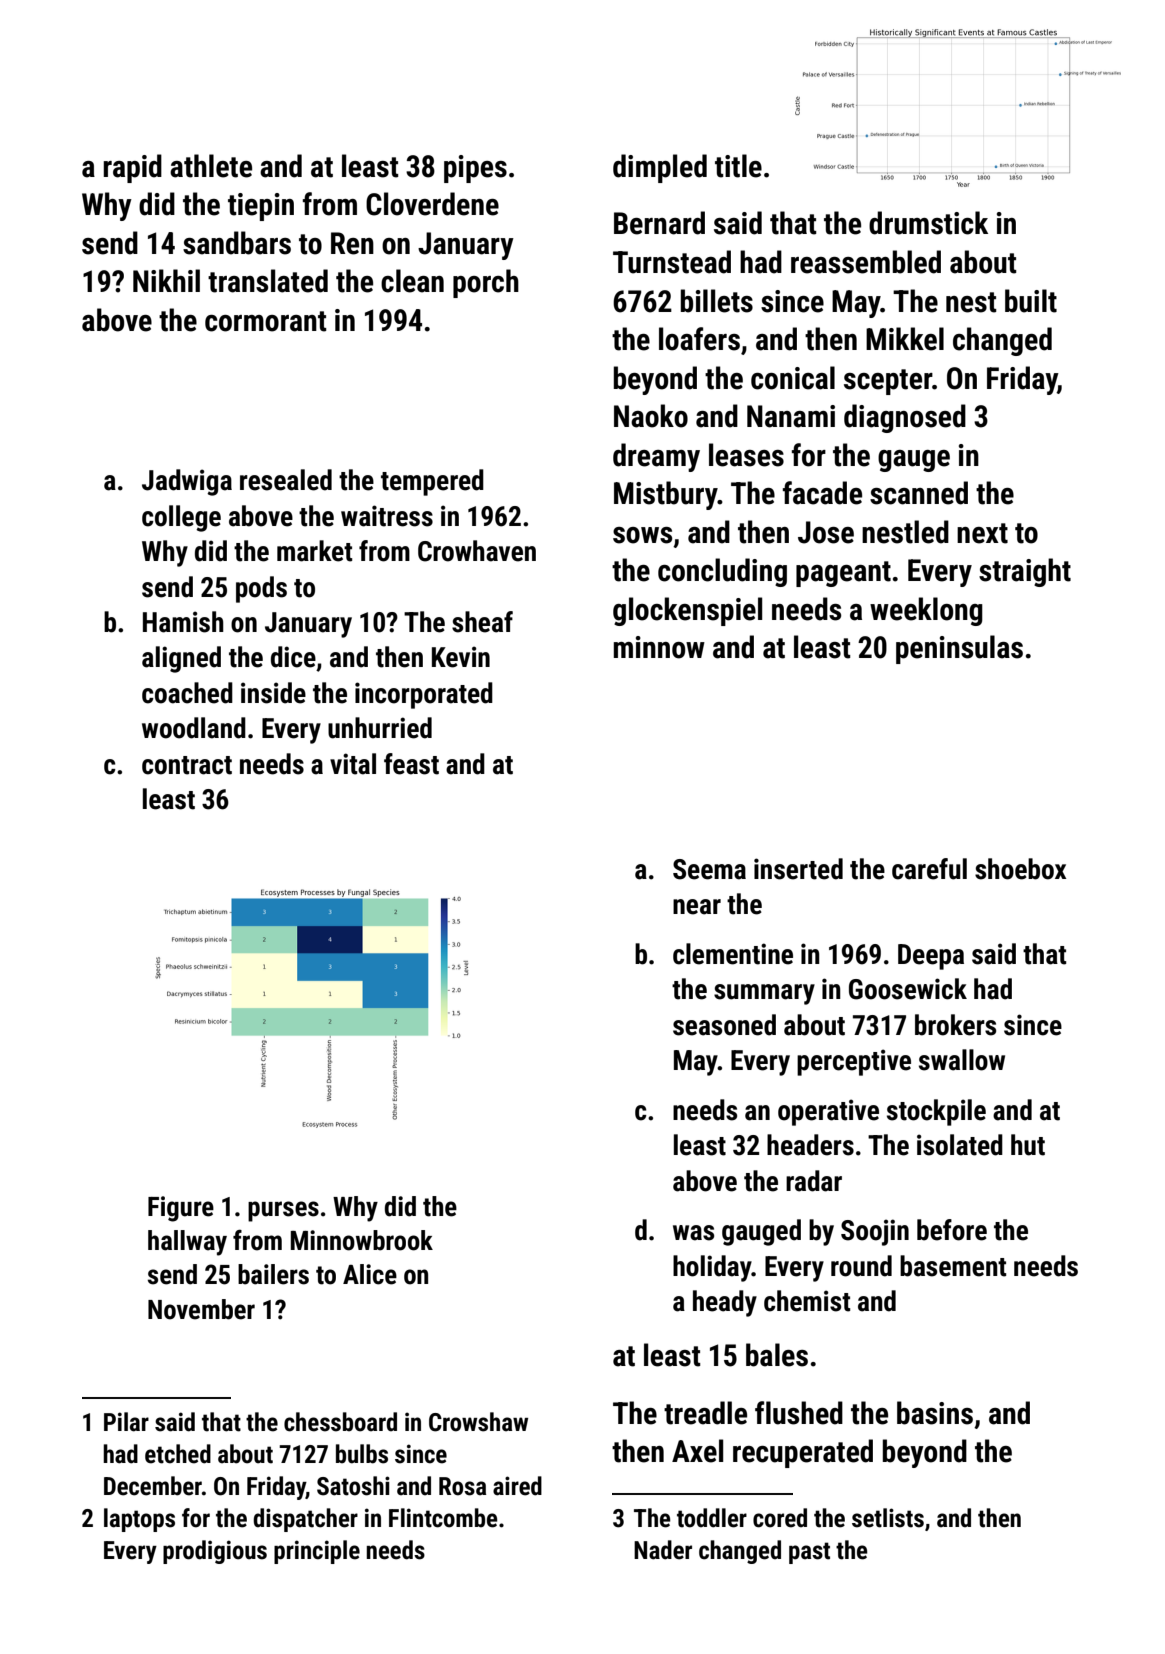 Image resolution: width=1165 pixels, height=1654 pixels. What do you see at coordinates (733, 954) in the screenshot?
I see `clementine` at bounding box center [733, 954].
